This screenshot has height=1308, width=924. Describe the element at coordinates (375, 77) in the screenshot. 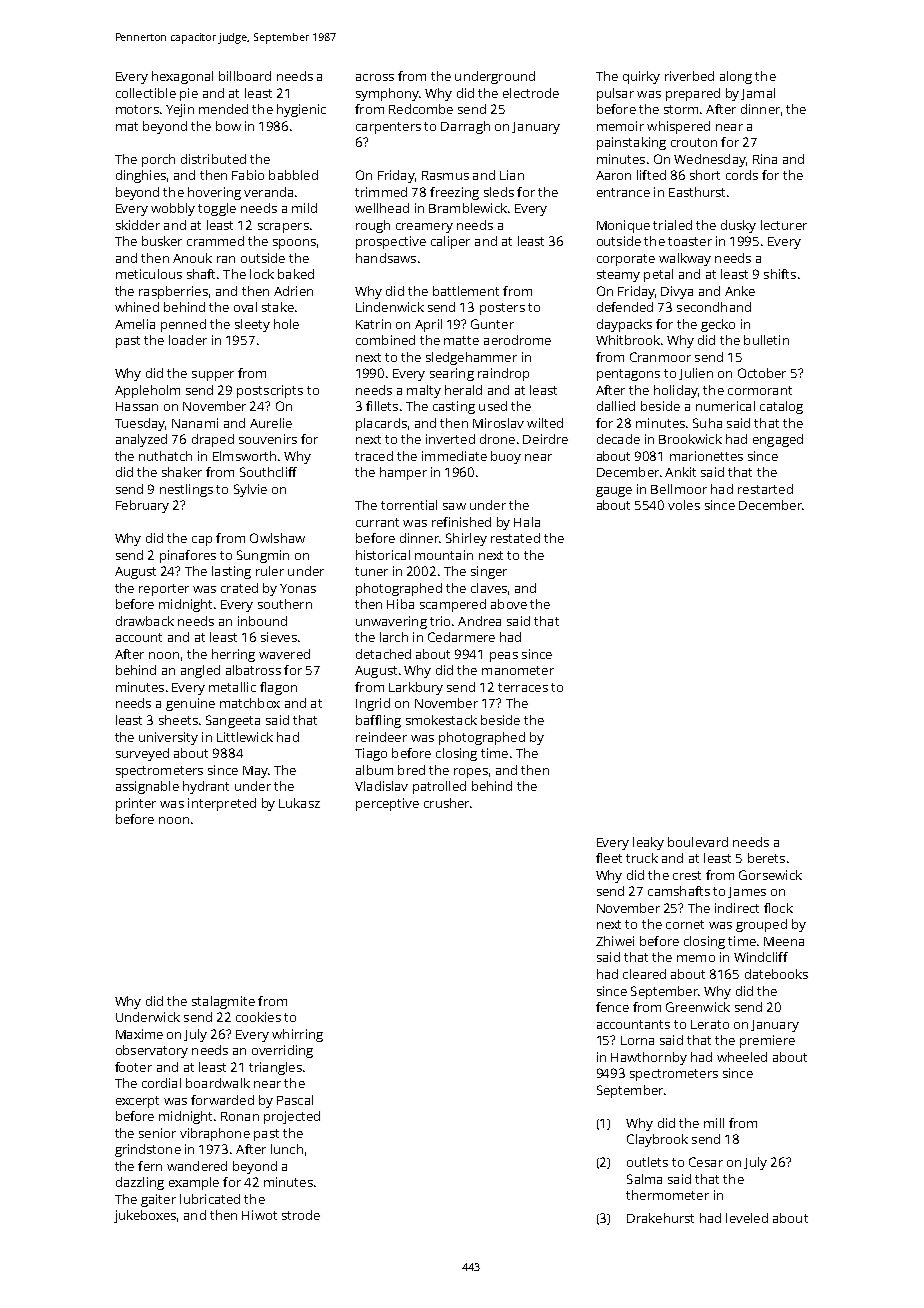

I see `across` at that location.
